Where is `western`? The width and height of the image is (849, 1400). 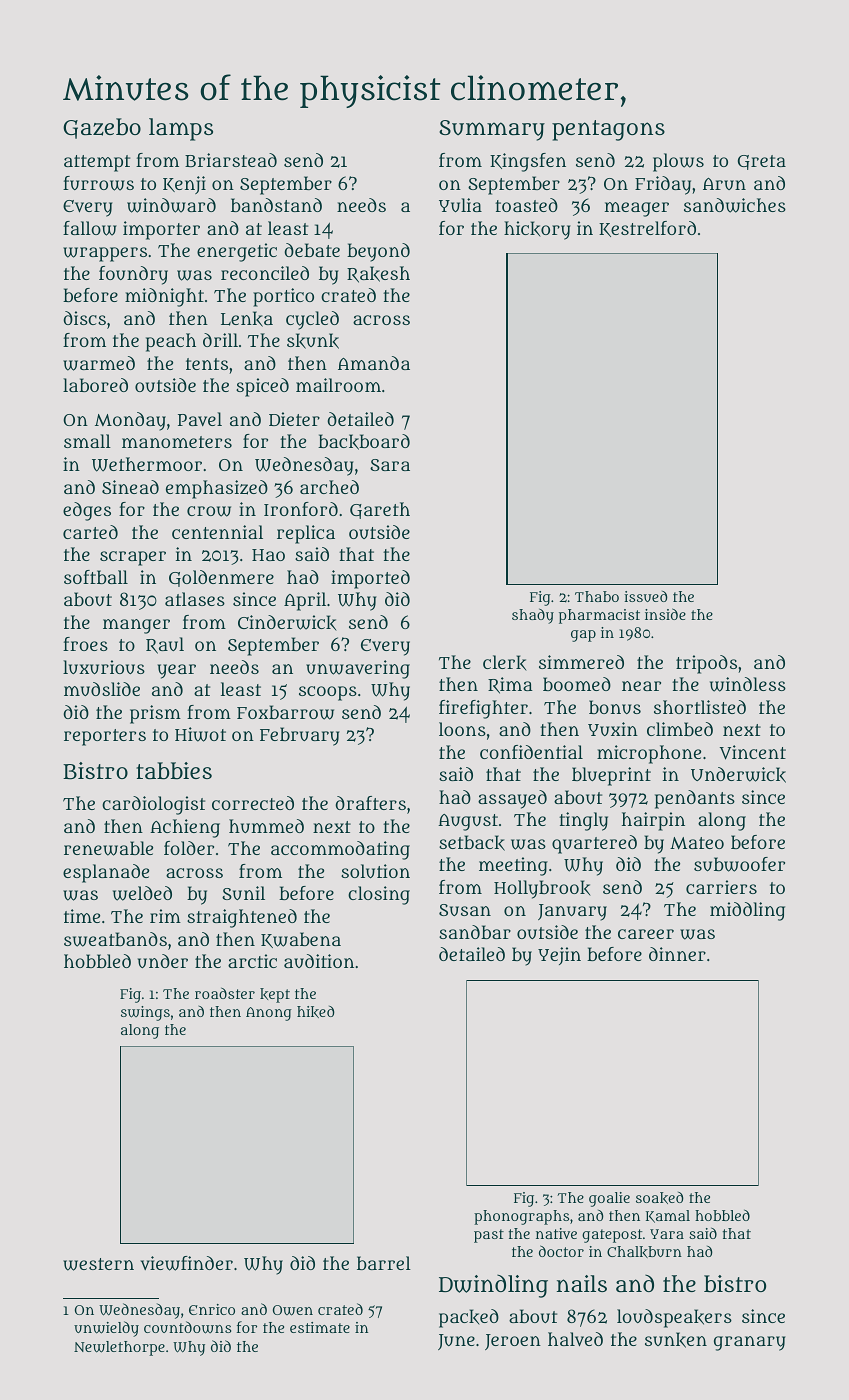
western is located at coordinates (98, 1264).
